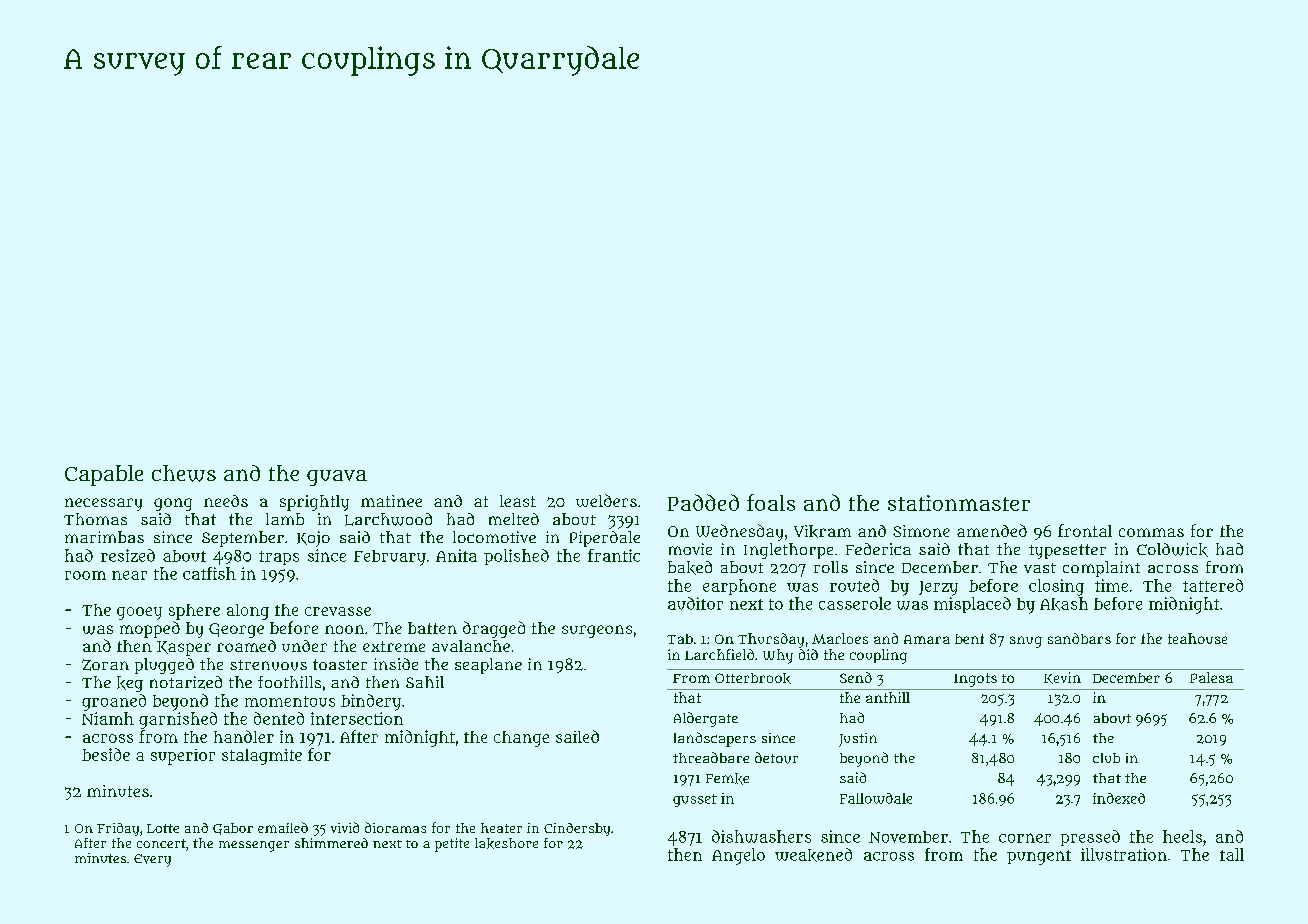  Describe the element at coordinates (313, 539) in the page. I see `Kojo` at that location.
